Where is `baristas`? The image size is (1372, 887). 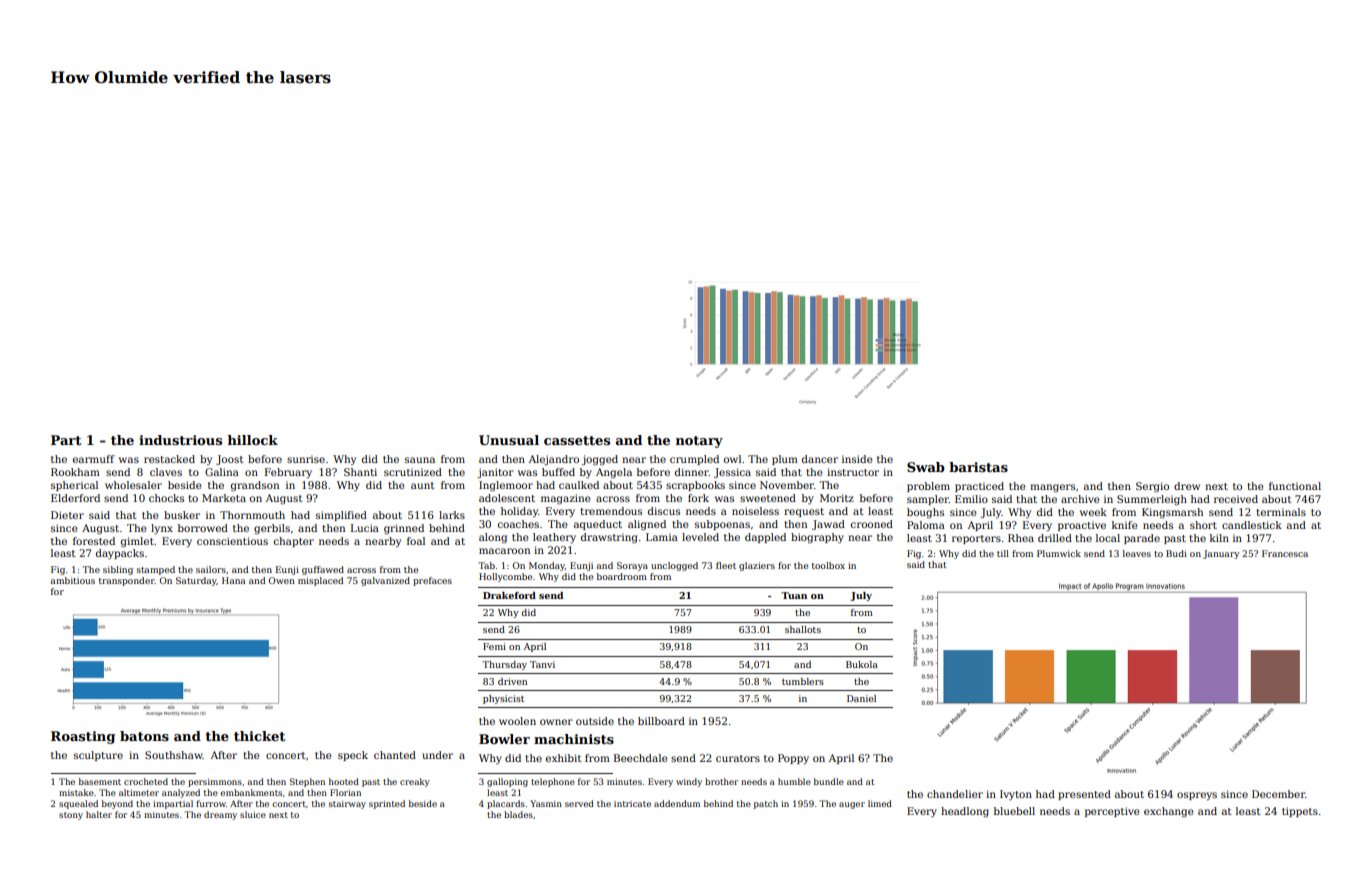 baristas is located at coordinates (978, 467).
